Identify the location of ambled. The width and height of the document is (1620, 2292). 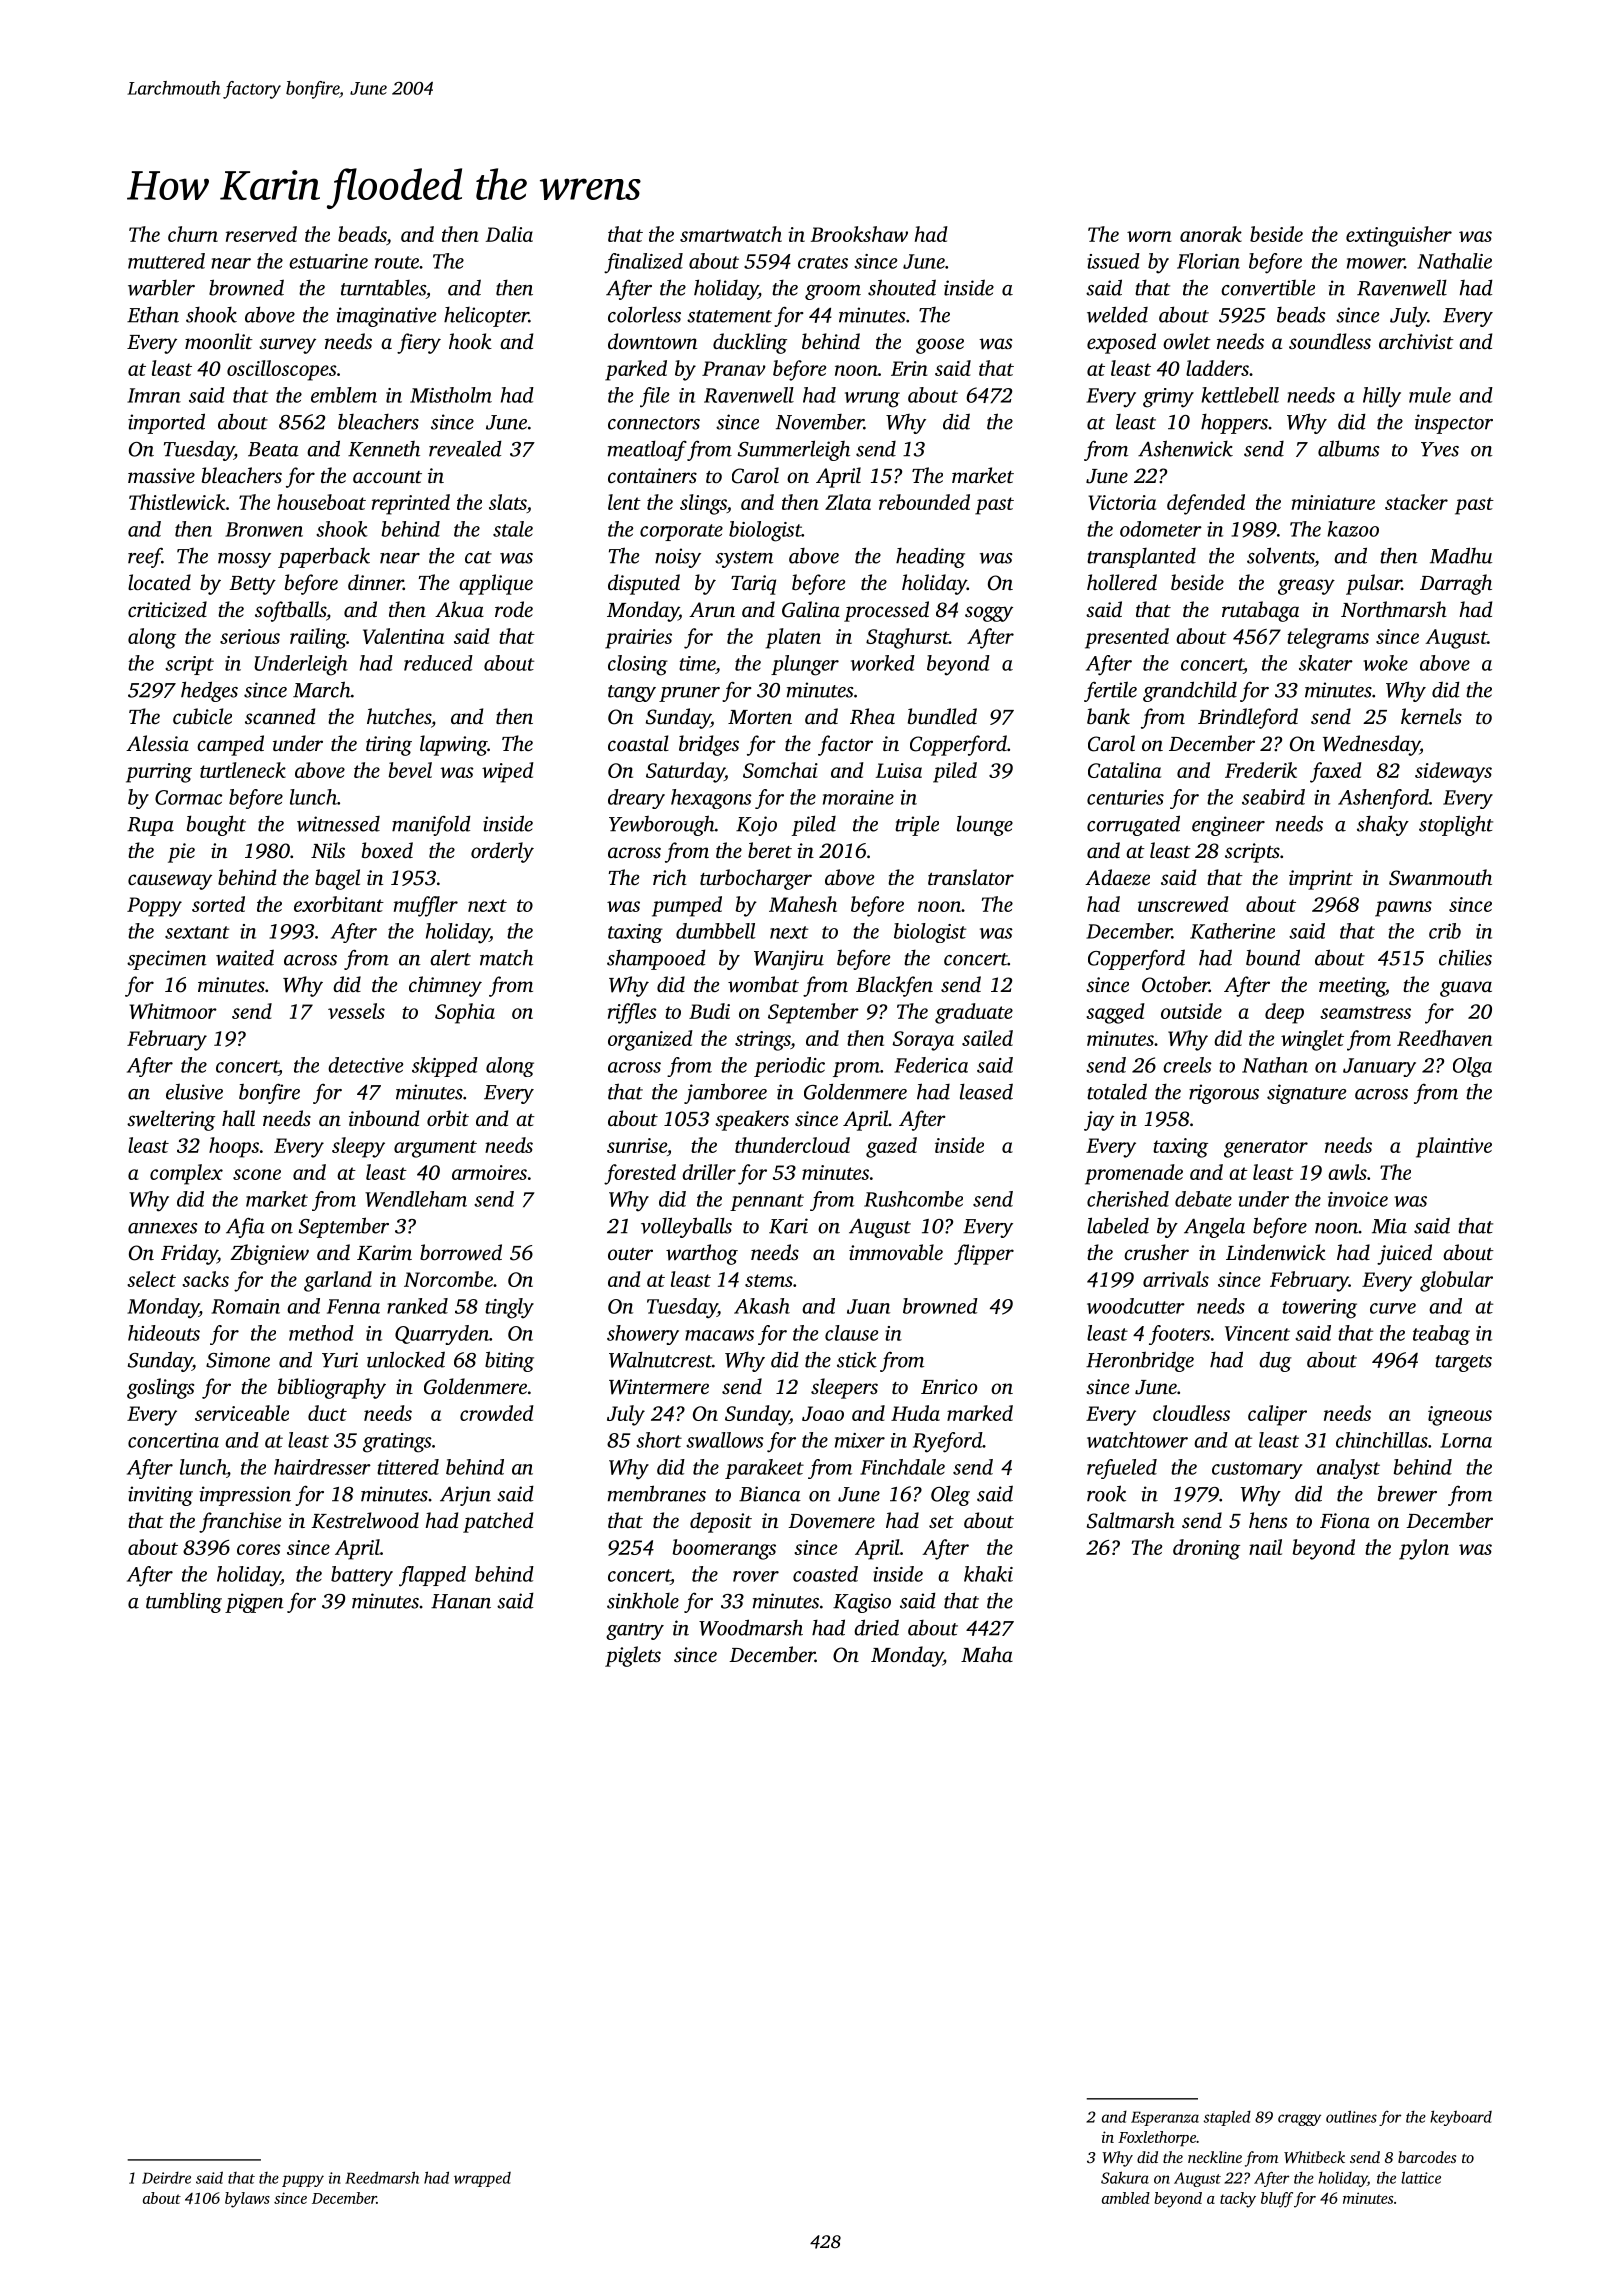
(1126, 2198).
